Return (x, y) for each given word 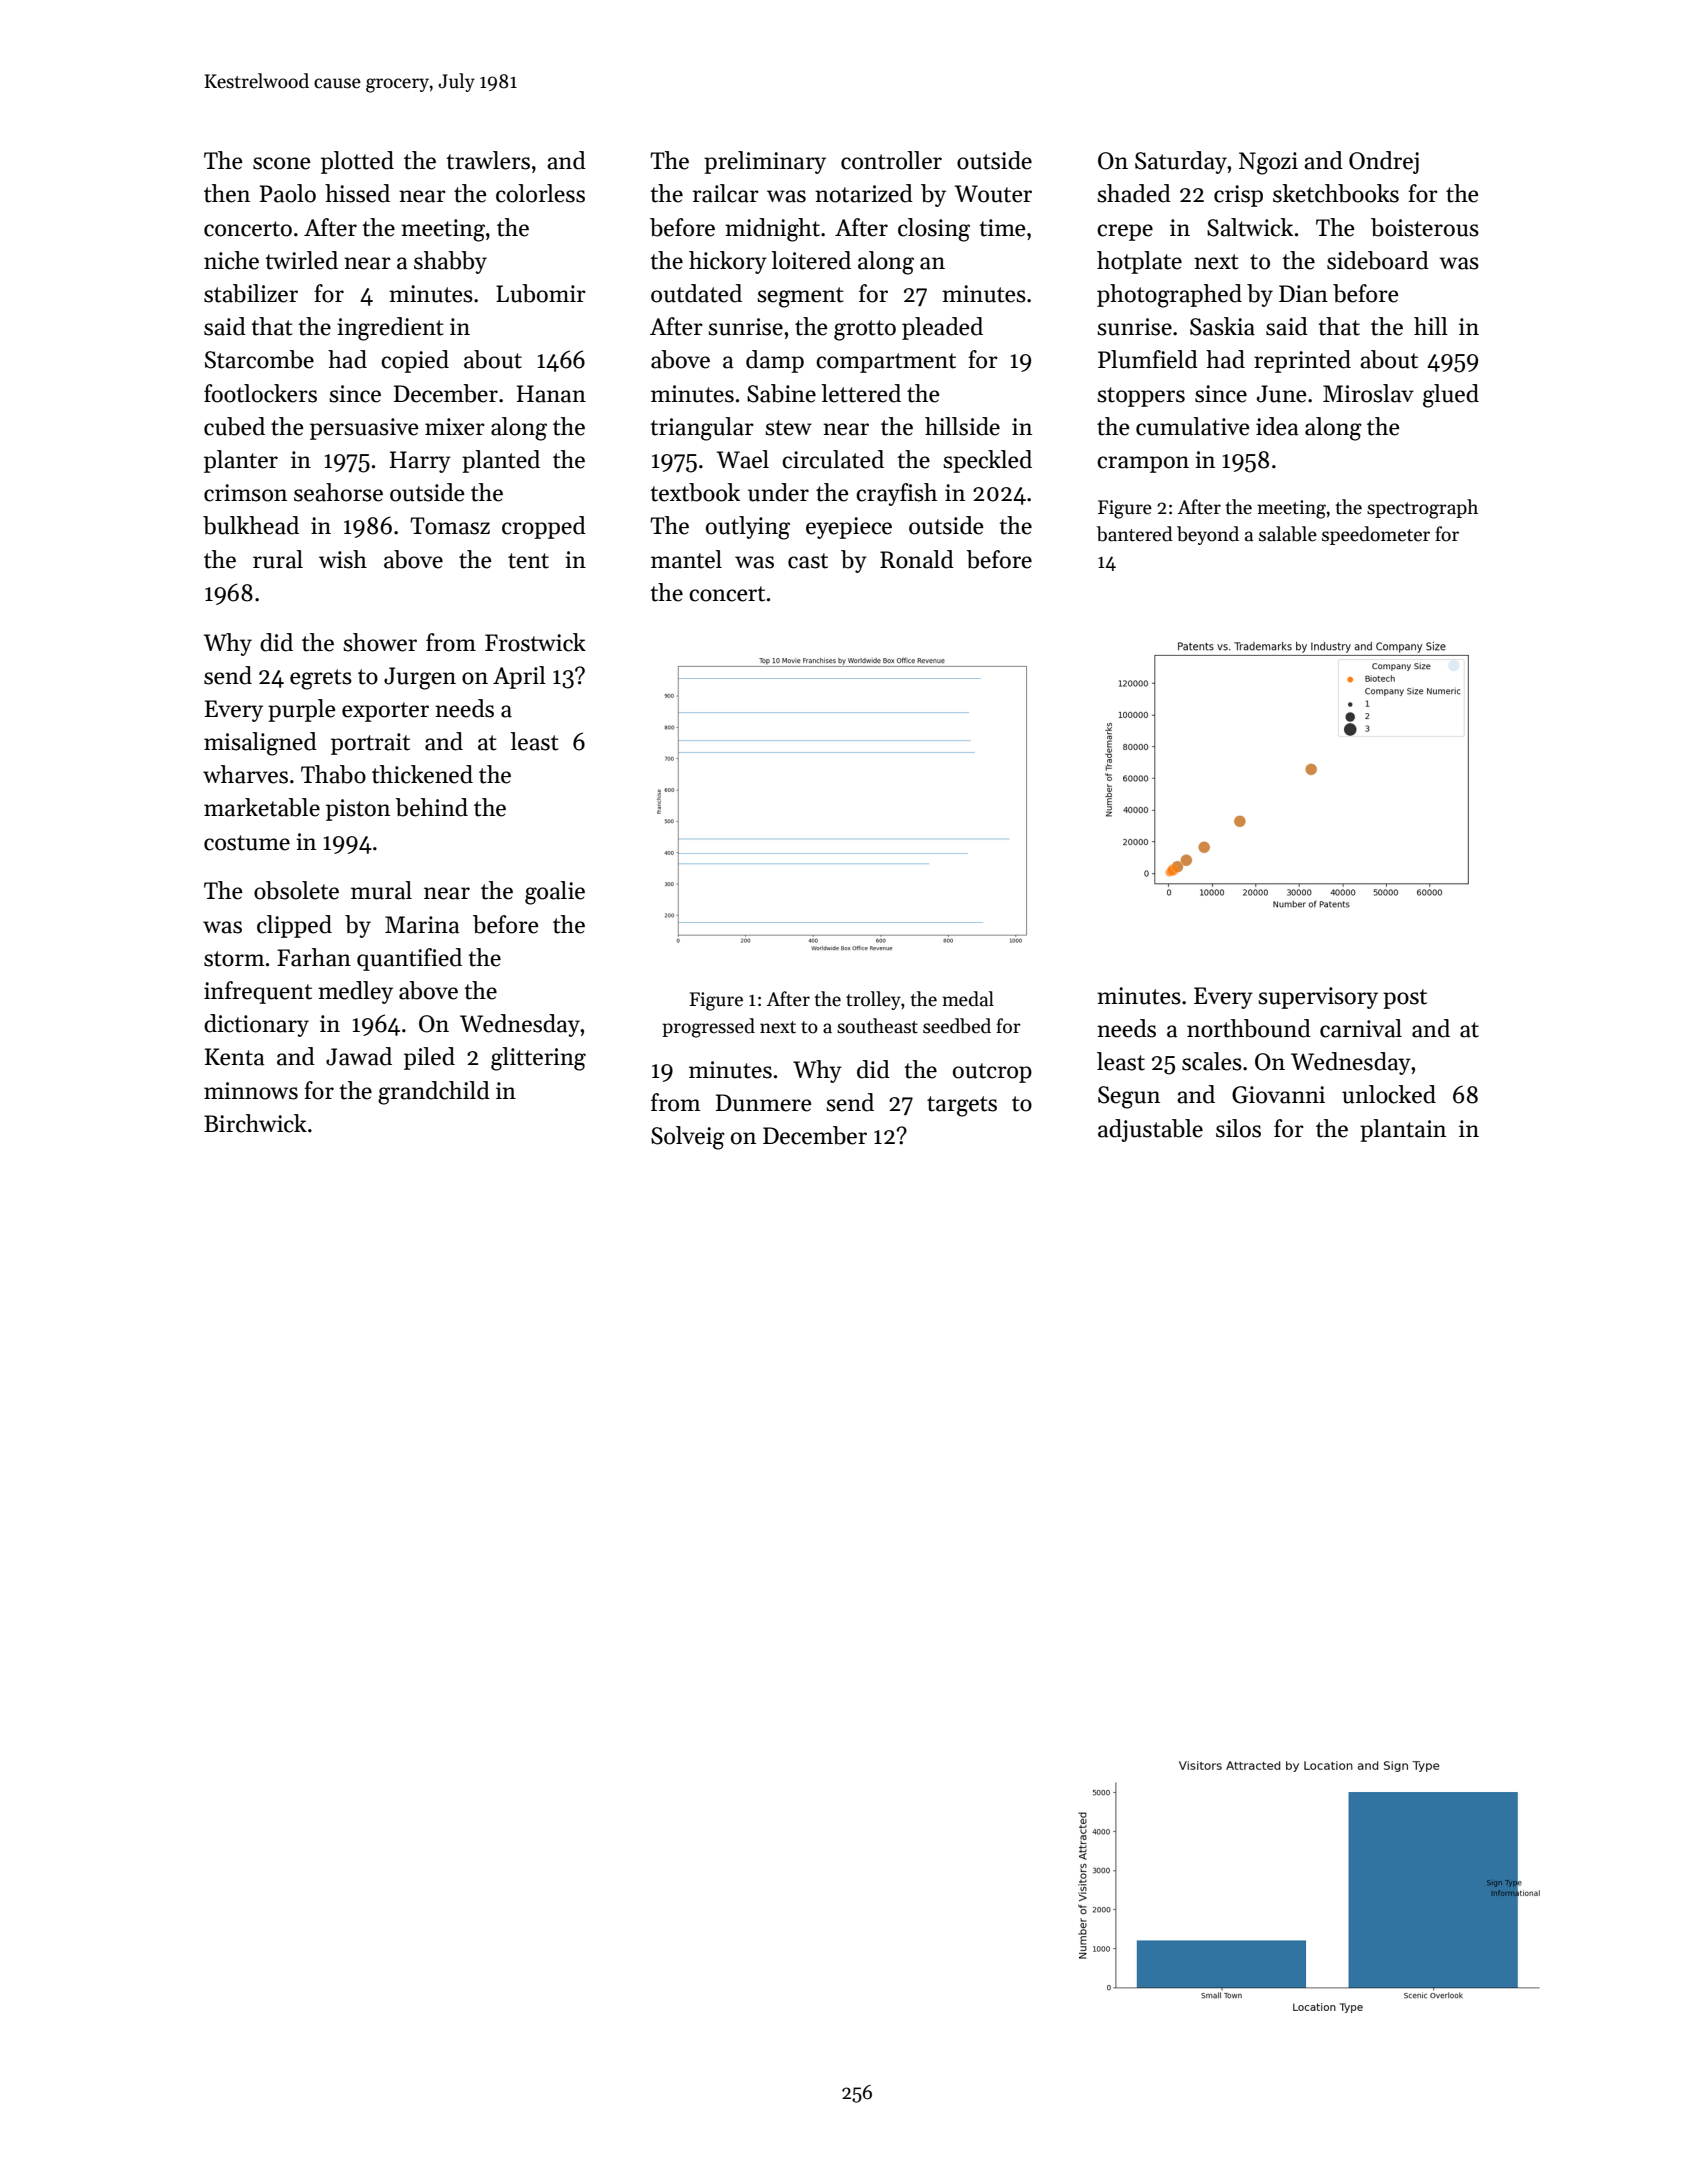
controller (891, 160)
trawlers (488, 160)
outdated (696, 293)
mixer (455, 427)
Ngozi (1268, 163)
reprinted (1302, 361)
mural (381, 890)
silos (1238, 1128)
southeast (877, 1026)
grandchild (434, 1093)
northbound (1249, 1028)
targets (962, 1106)
